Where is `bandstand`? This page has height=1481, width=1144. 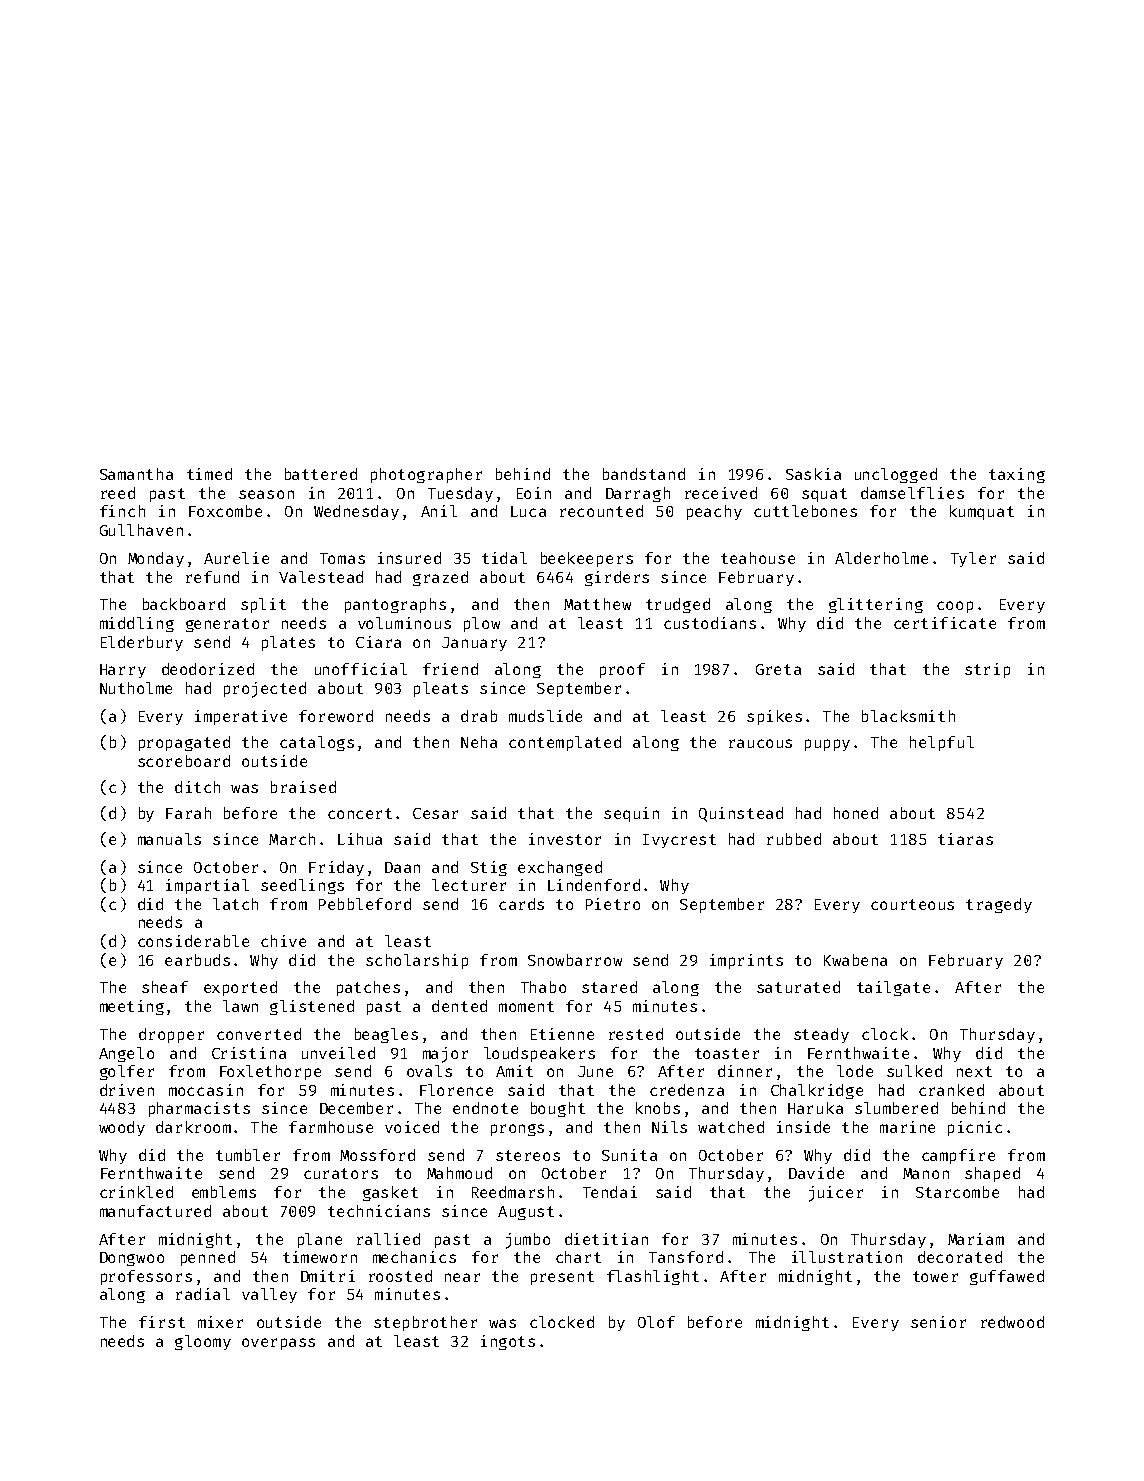 bandstand is located at coordinates (644, 474).
